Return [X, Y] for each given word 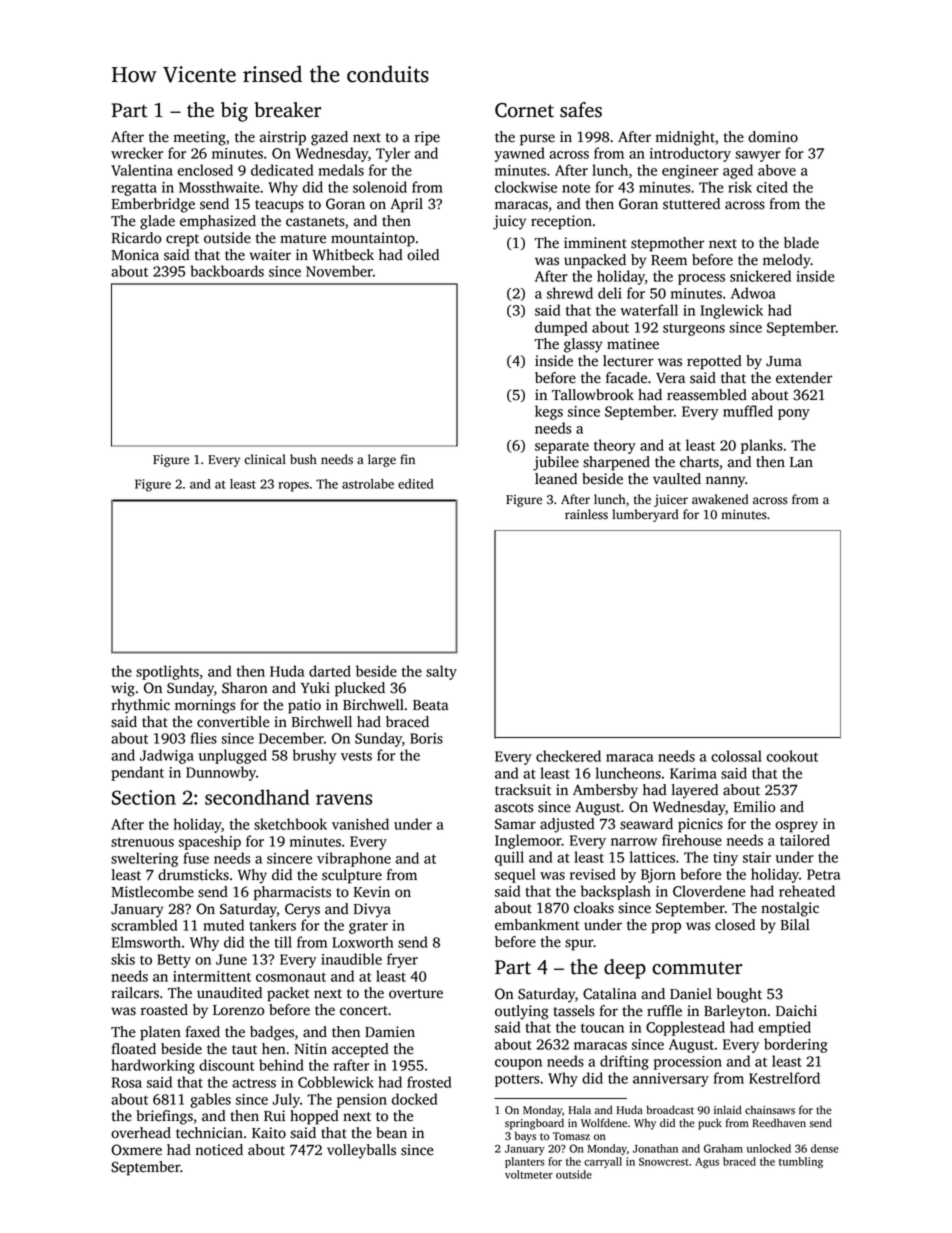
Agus [707, 1163]
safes [581, 110]
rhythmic [140, 706]
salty [441, 672]
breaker [287, 110]
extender [804, 378]
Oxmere [136, 1150]
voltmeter [529, 1174]
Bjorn [658, 876]
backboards [227, 271]
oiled [423, 255]
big [234, 112]
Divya [372, 910]
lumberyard [645, 515]
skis [123, 959]
